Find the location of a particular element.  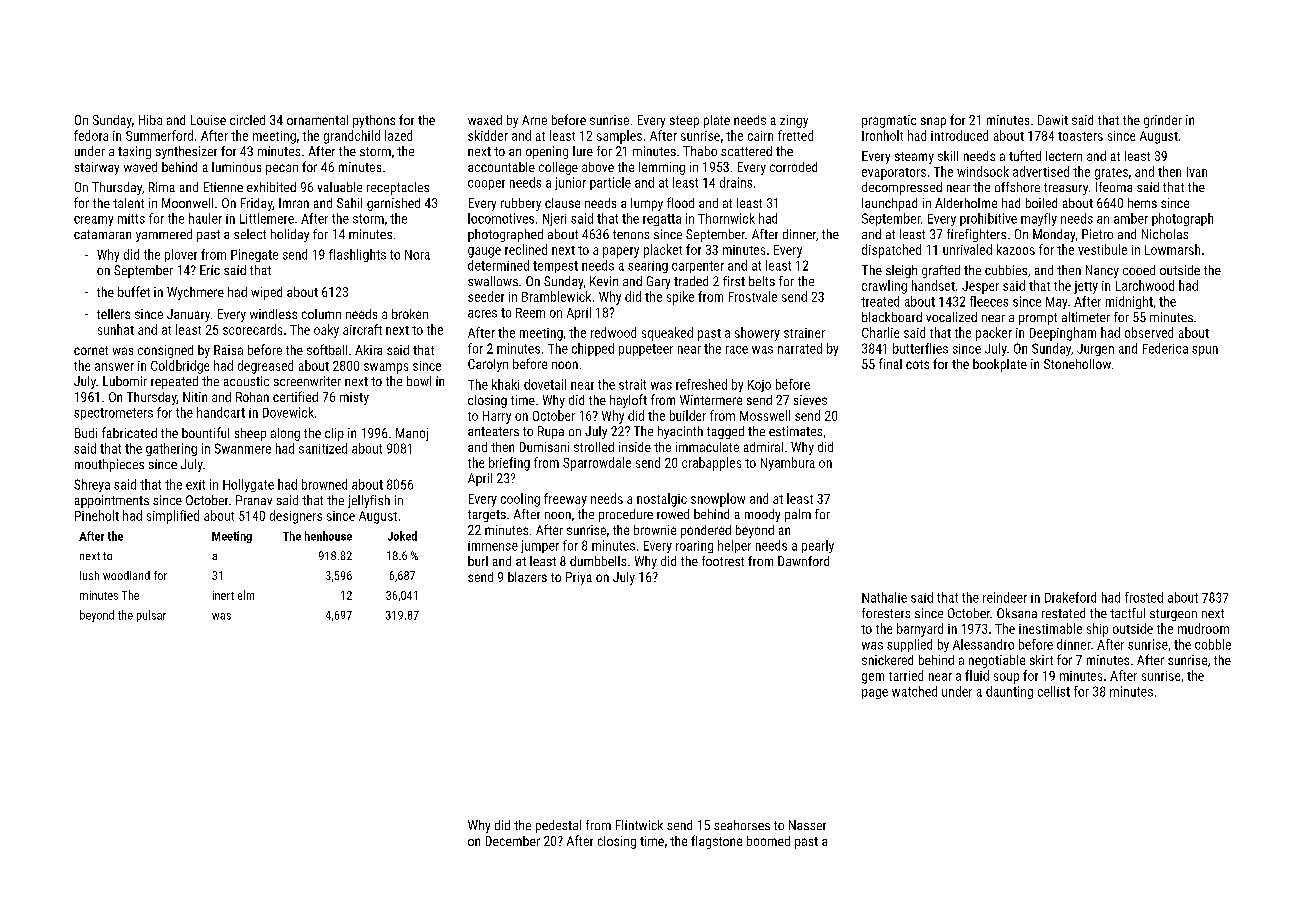

woodland is located at coordinates (126, 575).
